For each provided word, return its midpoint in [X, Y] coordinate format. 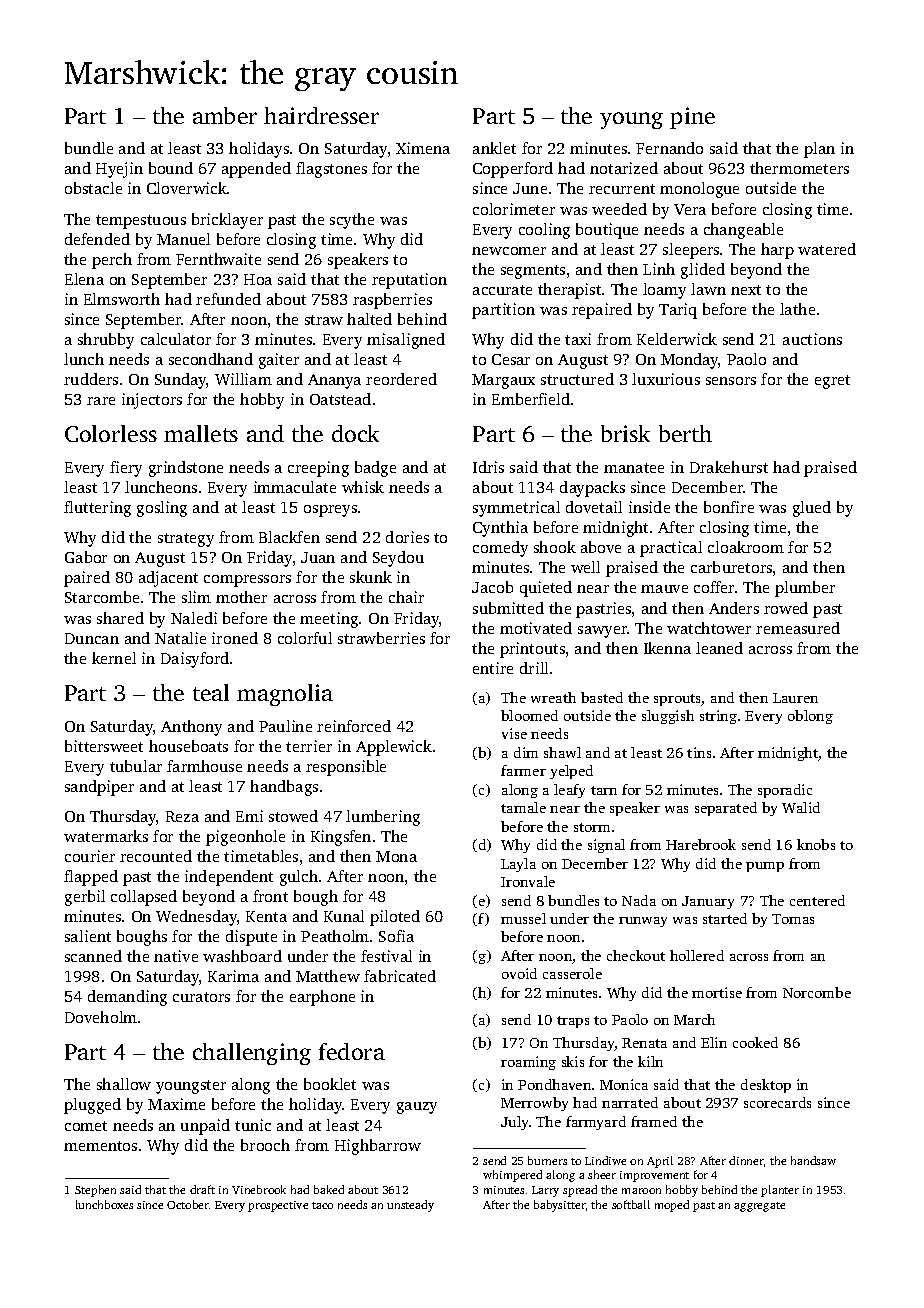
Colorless [111, 433]
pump [765, 867]
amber [225, 115]
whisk [363, 487]
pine [692, 118]
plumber [805, 589]
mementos [100, 1146]
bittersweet [104, 746]
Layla [518, 865]
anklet [494, 148]
